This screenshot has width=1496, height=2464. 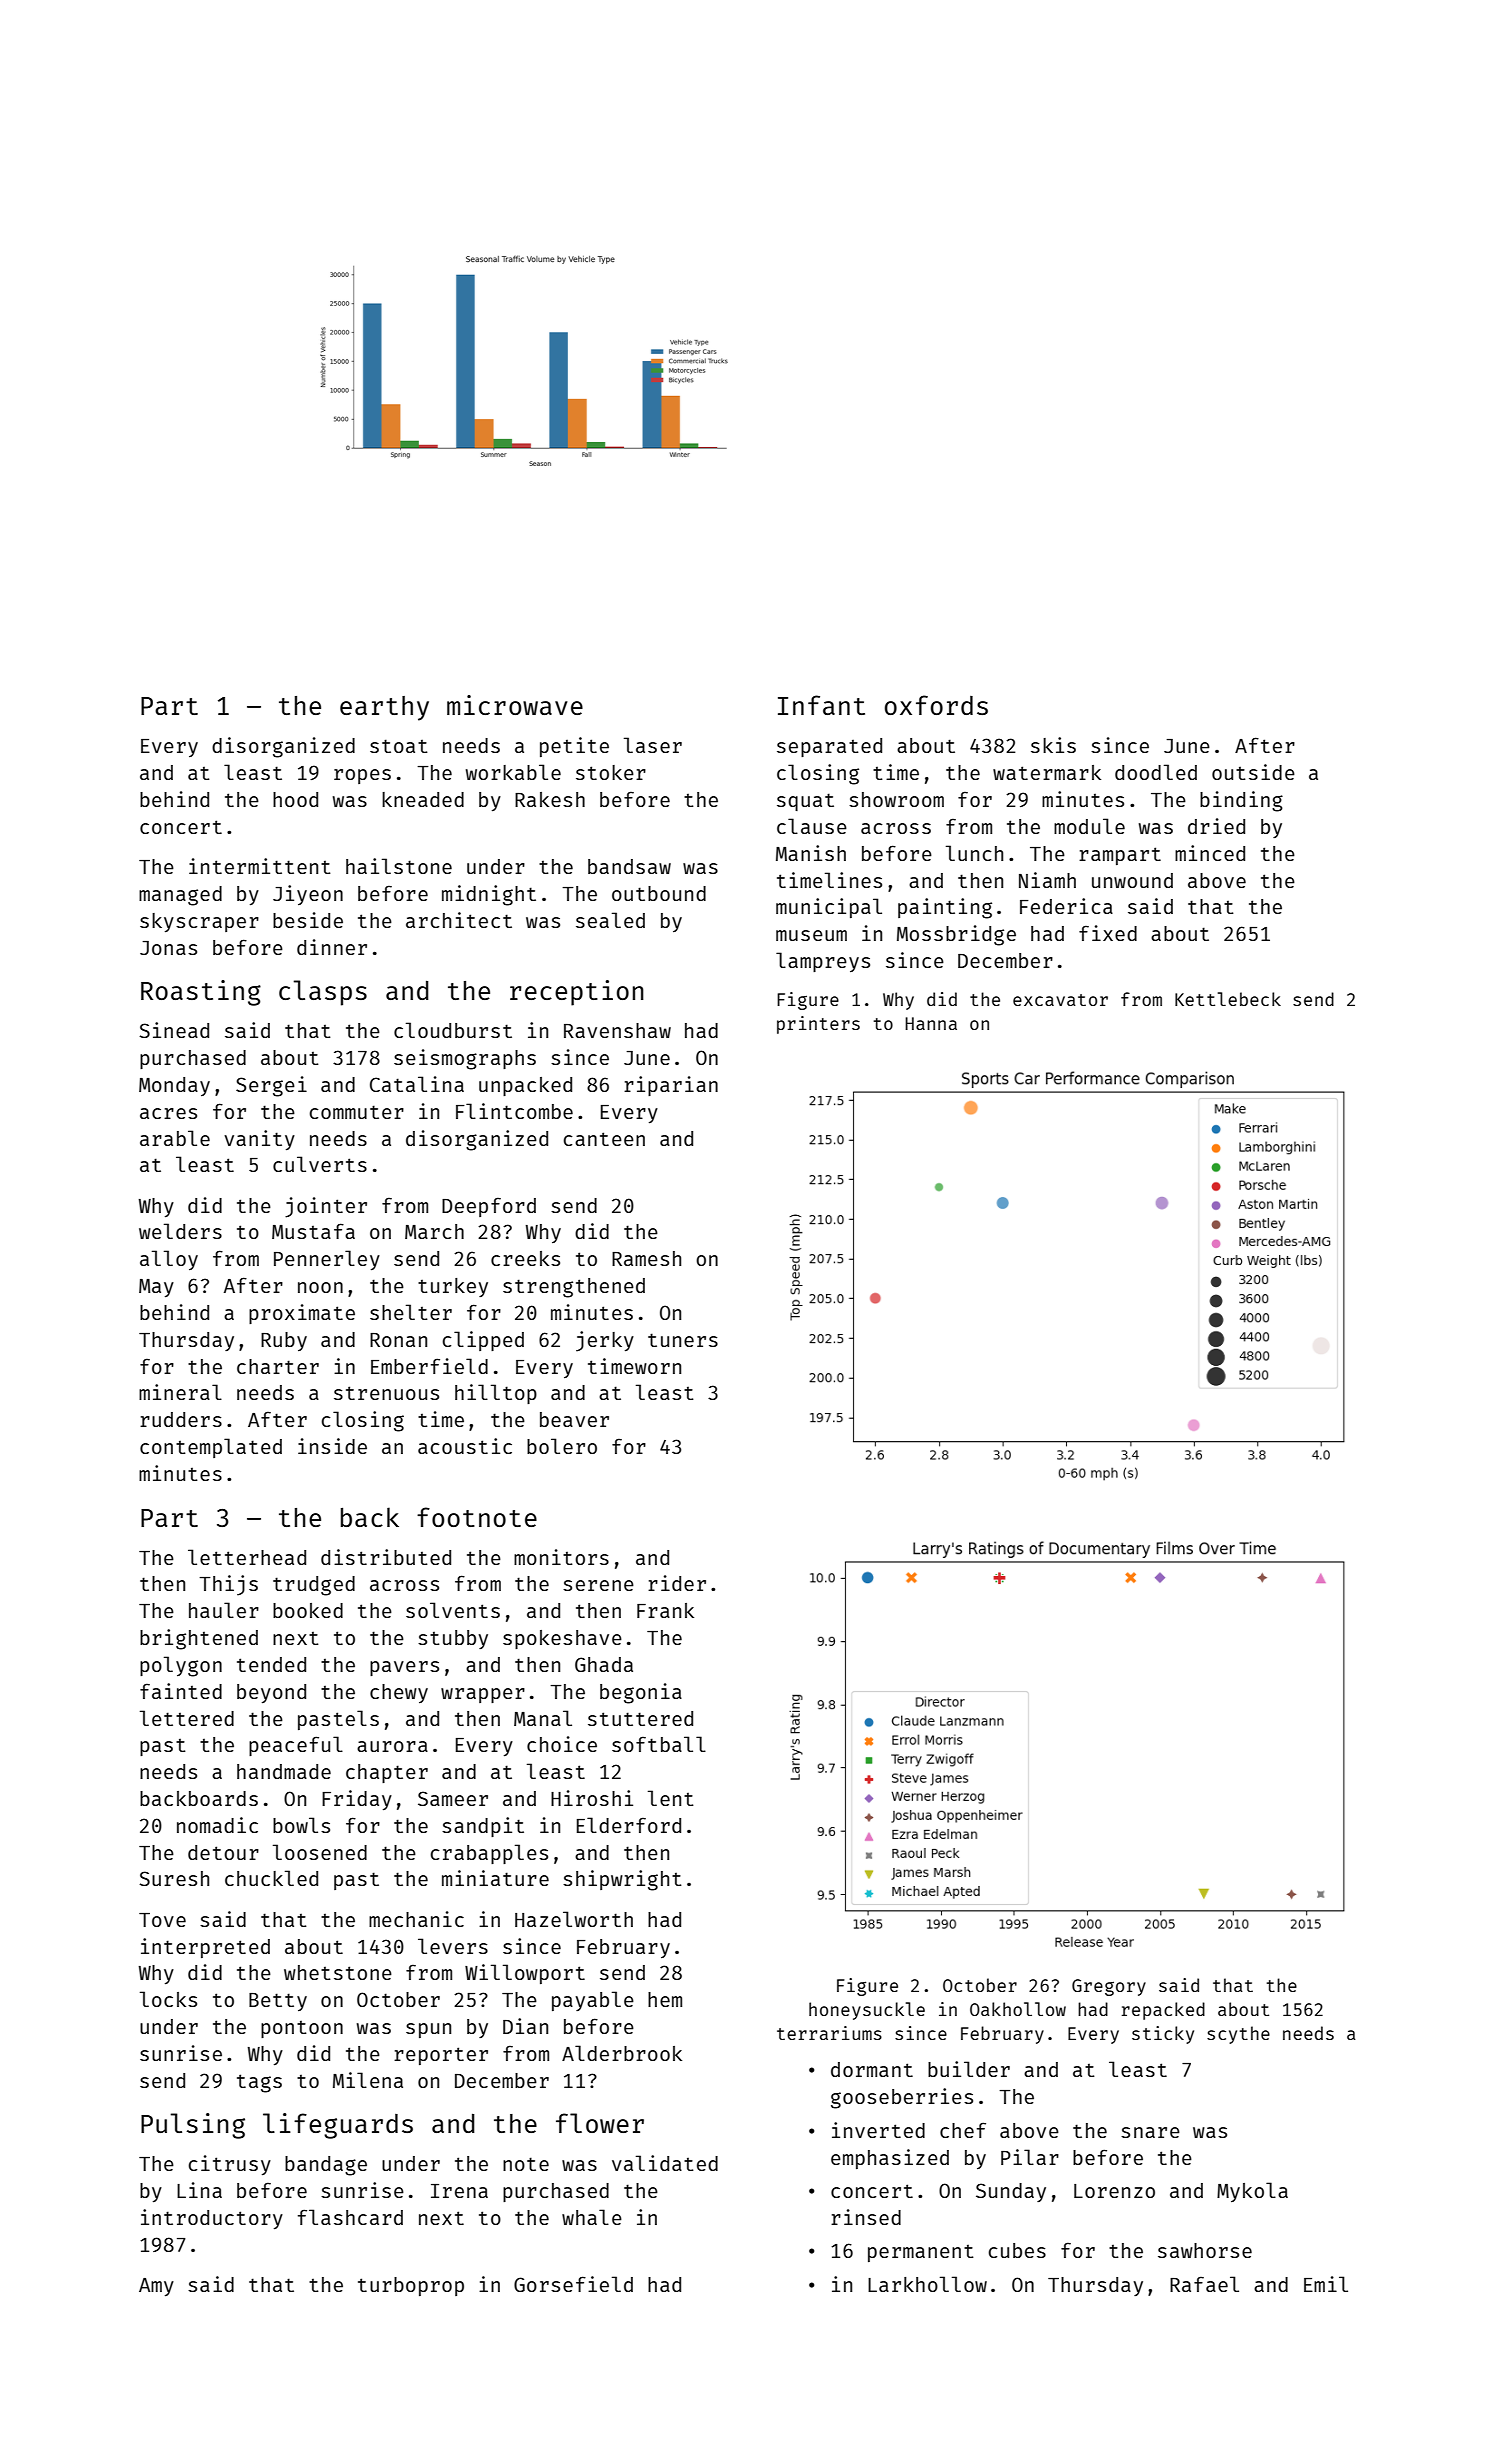 What do you see at coordinates (326, 2166) in the screenshot?
I see `bandage` at bounding box center [326, 2166].
